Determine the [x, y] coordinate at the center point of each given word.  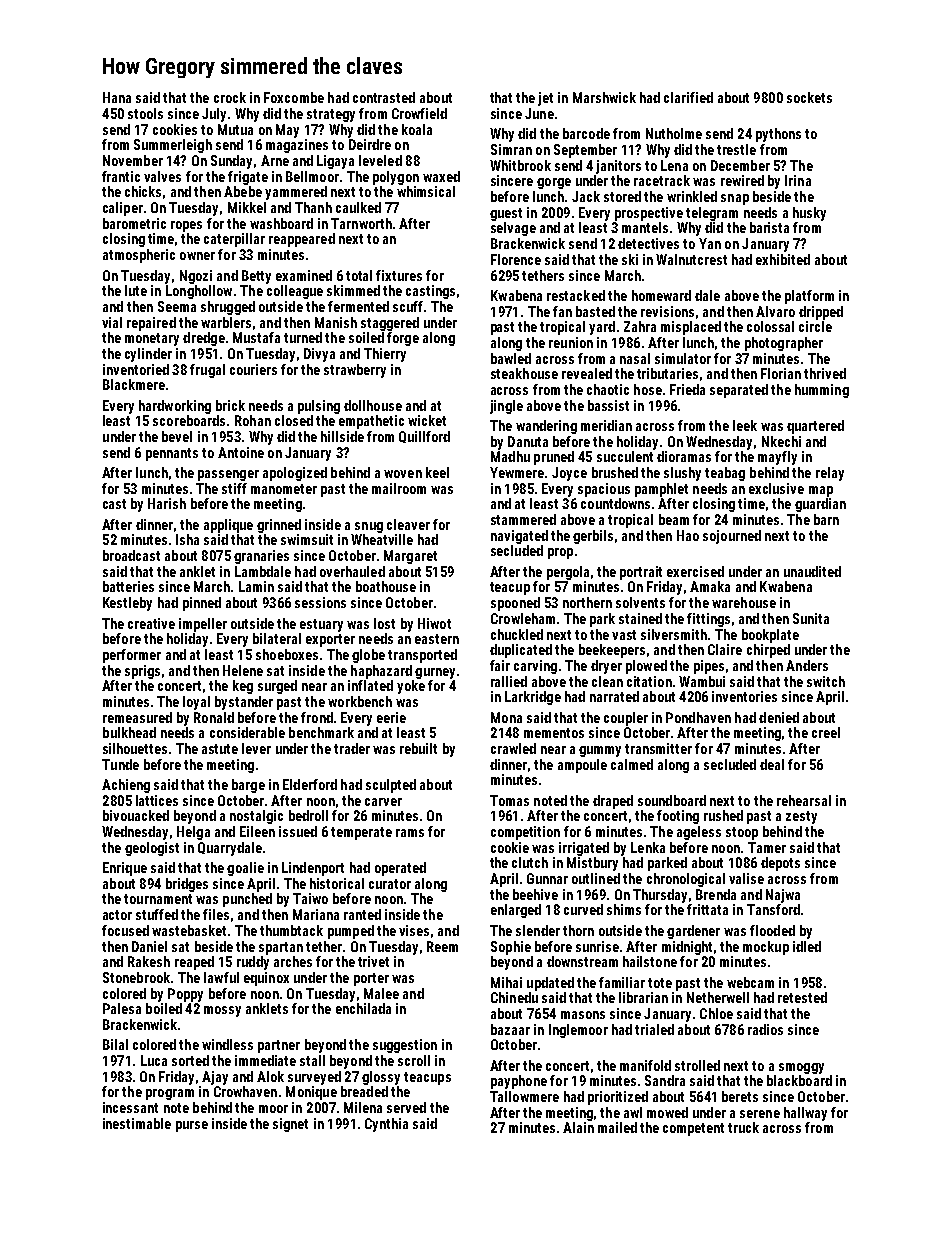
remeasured [137, 717]
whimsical [426, 191]
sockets [809, 97]
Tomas [509, 800]
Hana [117, 97]
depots [780, 864]
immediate [265, 1060]
